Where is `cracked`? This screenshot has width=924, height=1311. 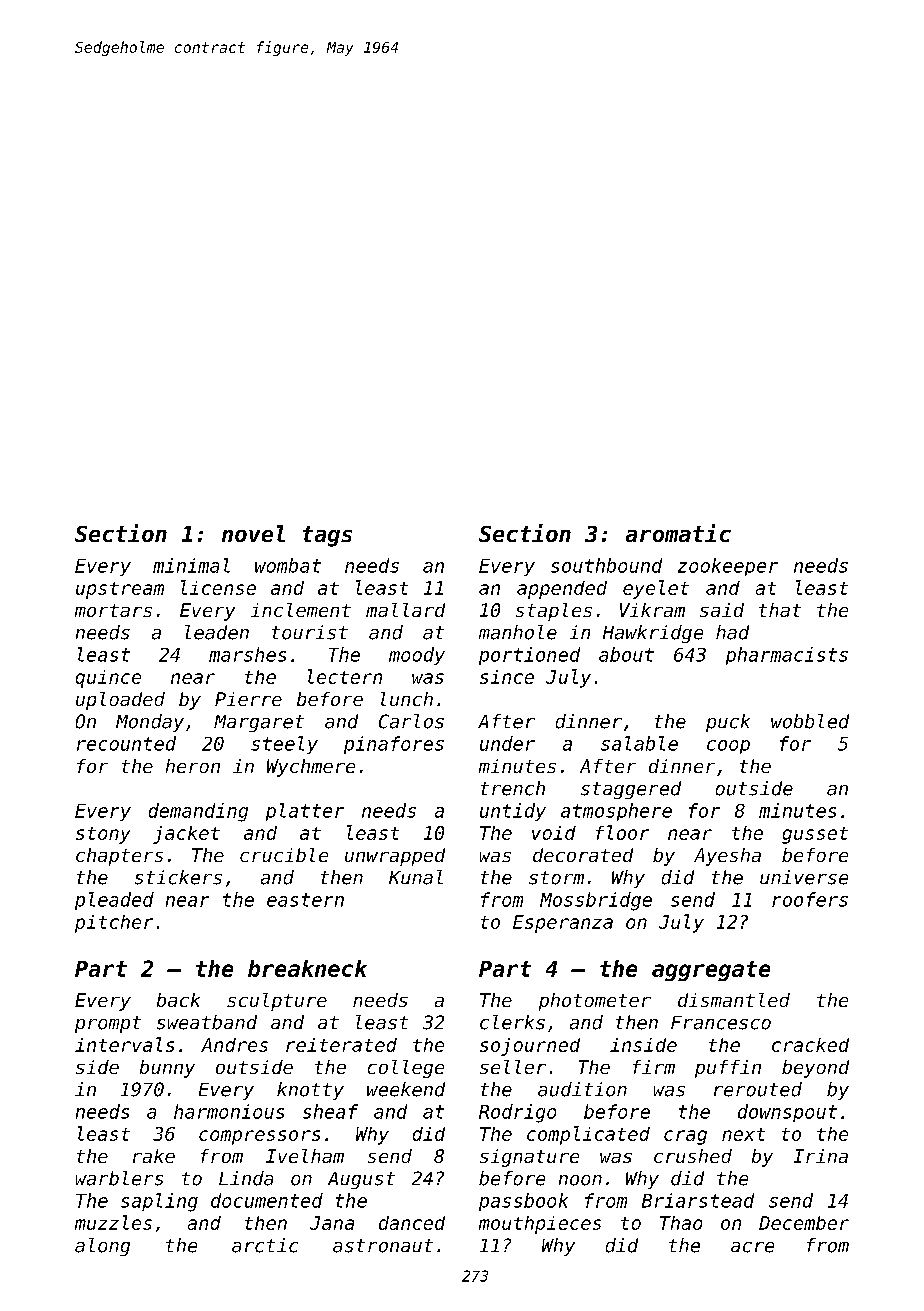
cracked is located at coordinates (810, 1045).
